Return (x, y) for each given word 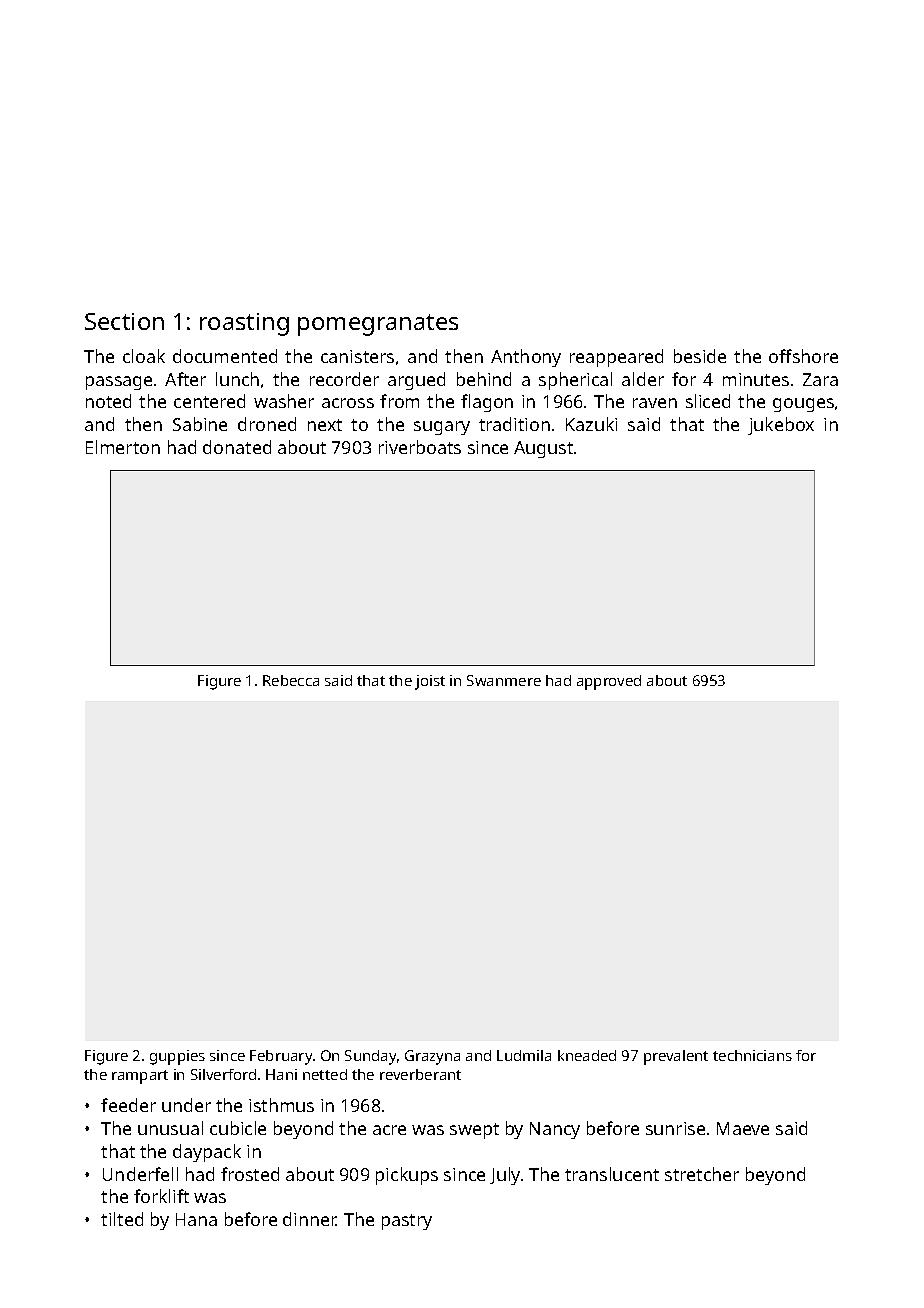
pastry (407, 1222)
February (281, 1057)
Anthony (526, 358)
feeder (128, 1105)
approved (609, 682)
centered (209, 401)
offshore (803, 356)
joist (430, 682)
